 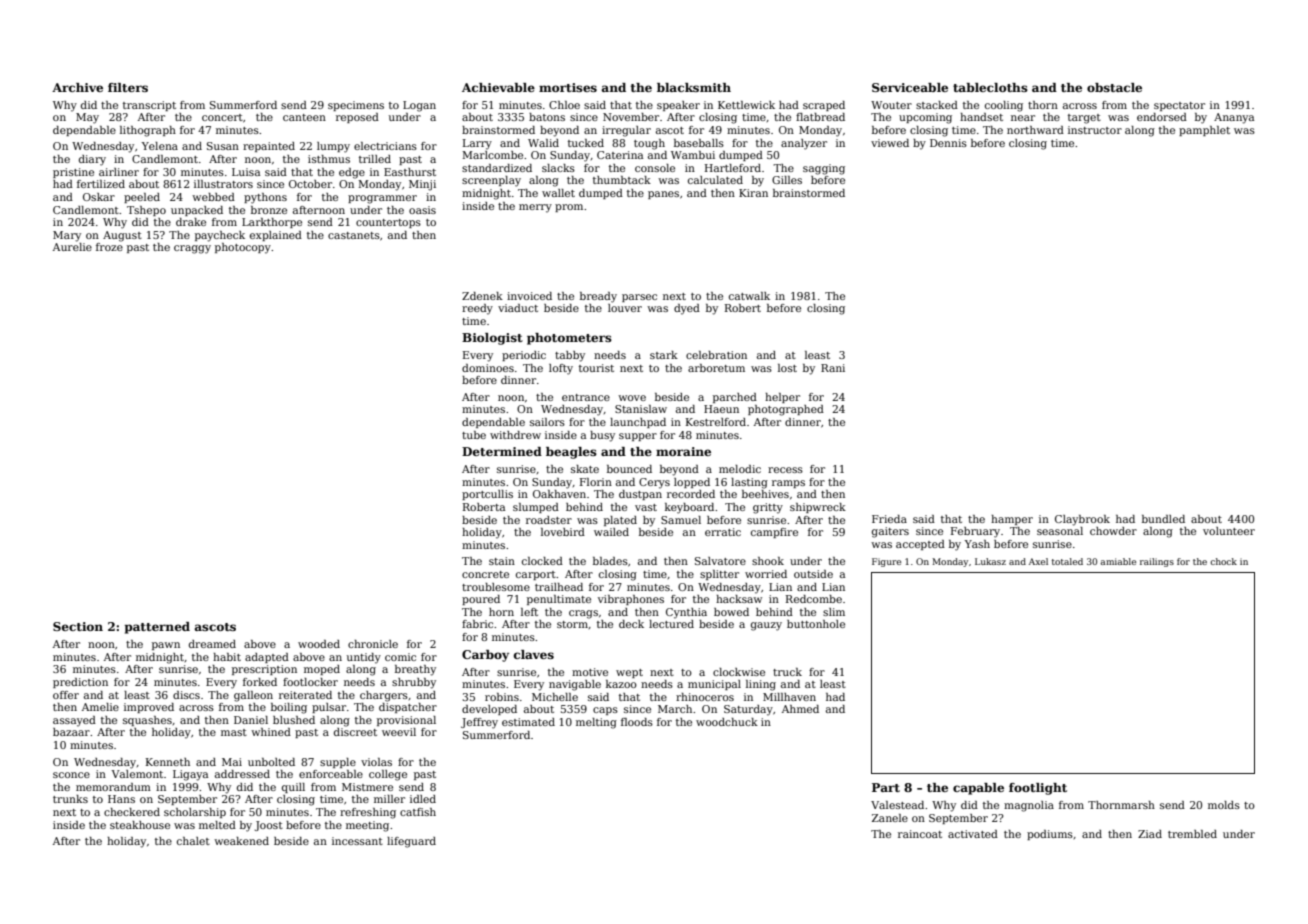 What do you see at coordinates (1204, 131) in the document?
I see `pamphlet` at bounding box center [1204, 131].
